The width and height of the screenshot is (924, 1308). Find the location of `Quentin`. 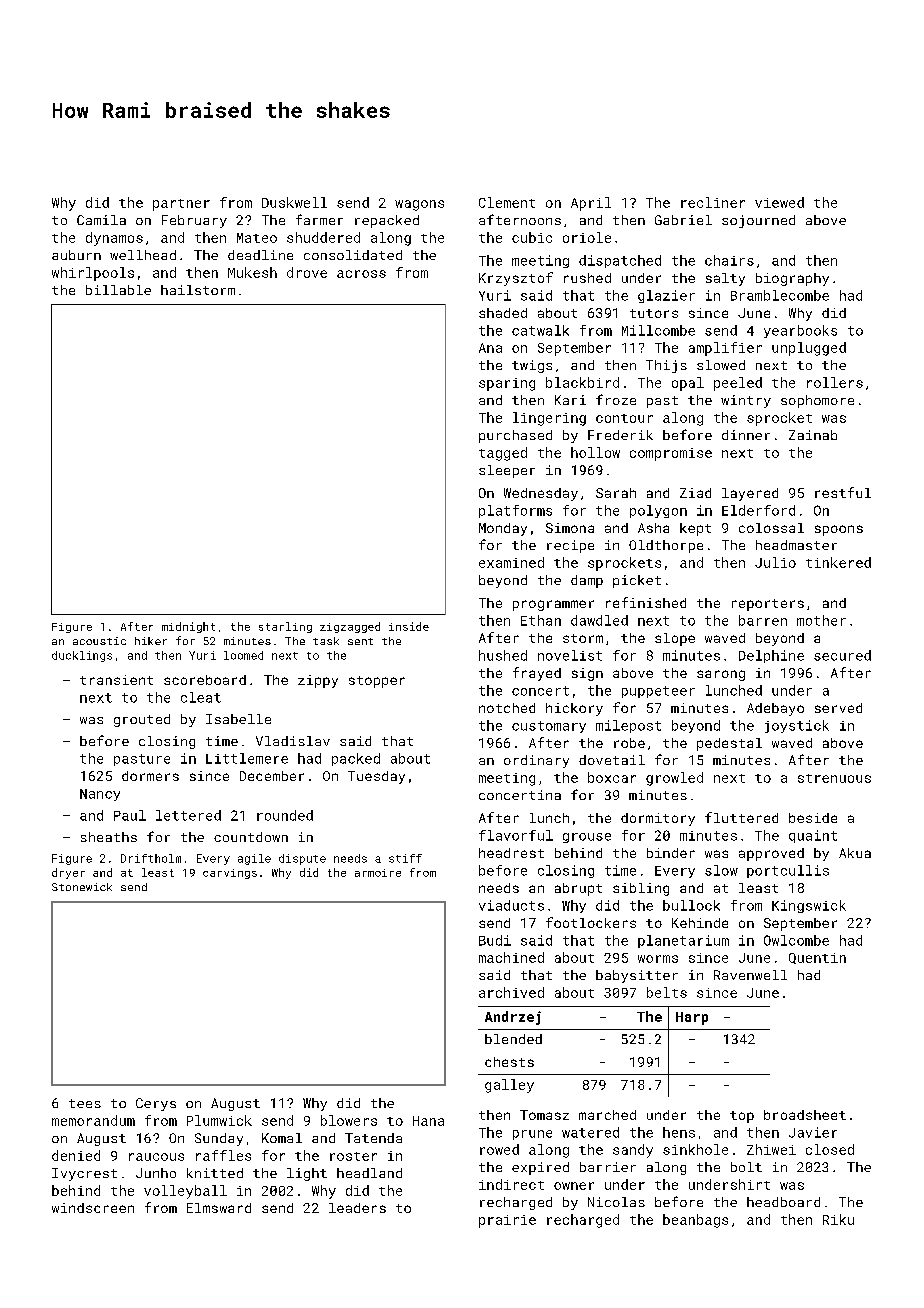

Quentin is located at coordinates (817, 958).
